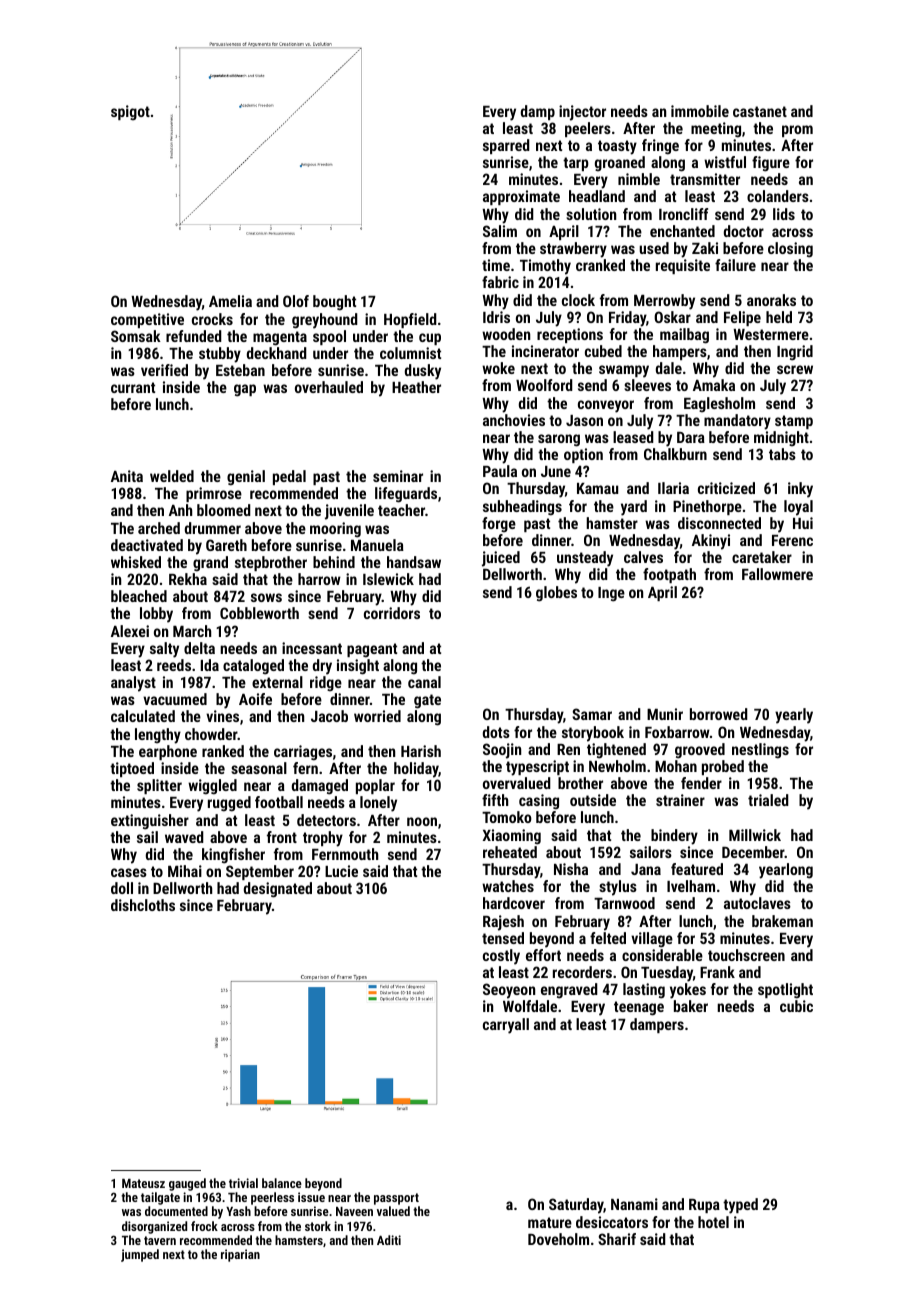 Image resolution: width=924 pixels, height=1314 pixels. What do you see at coordinates (132, 769) in the screenshot?
I see `tiptoed` at bounding box center [132, 769].
